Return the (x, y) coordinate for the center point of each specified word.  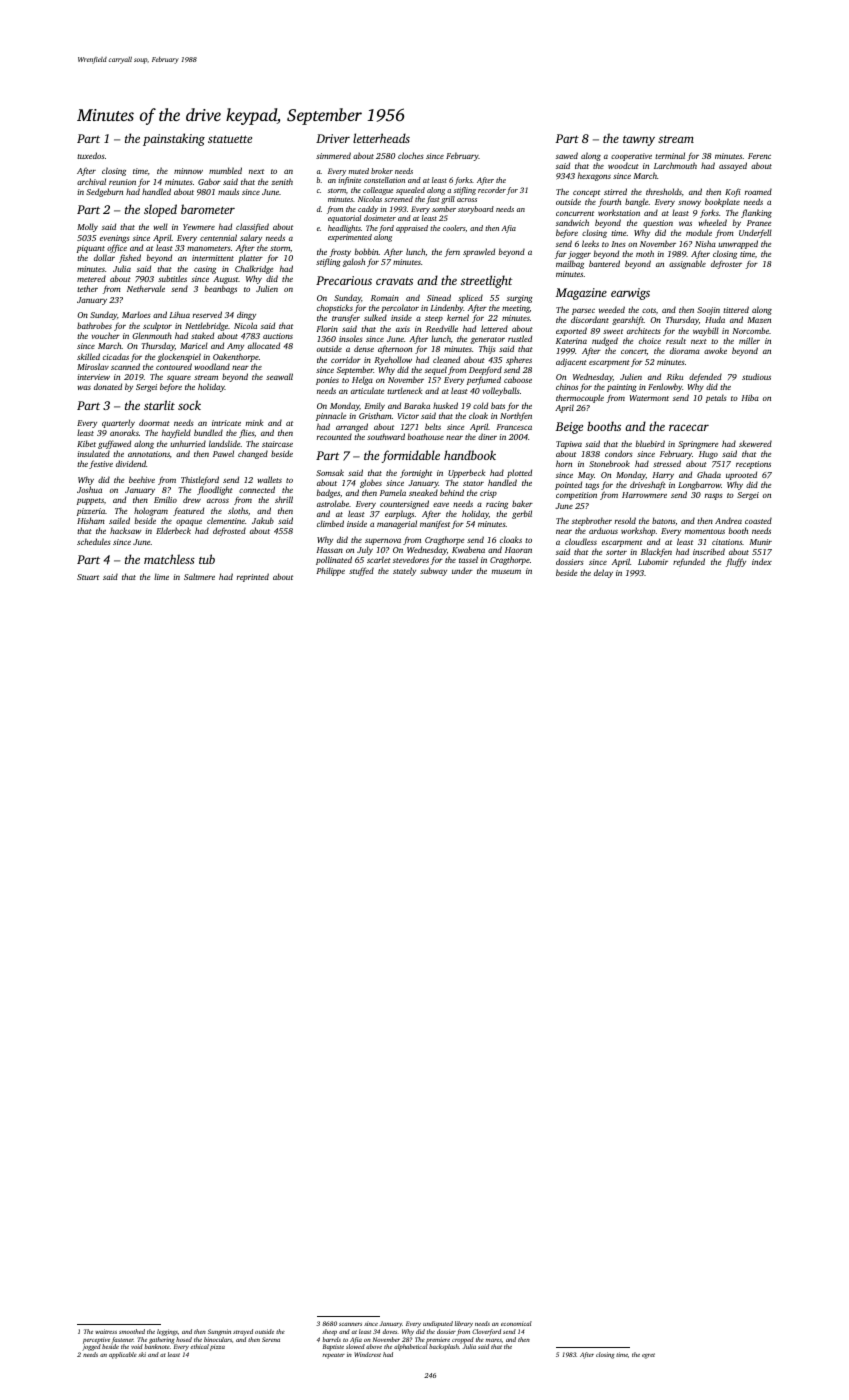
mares (493, 1340)
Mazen (759, 320)
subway (433, 571)
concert (634, 351)
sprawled (479, 252)
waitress (106, 1331)
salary (251, 238)
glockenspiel (179, 357)
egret (648, 1356)
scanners (350, 1324)
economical (516, 1323)
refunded (689, 562)
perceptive (96, 1341)
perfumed (484, 380)
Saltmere (199, 576)
